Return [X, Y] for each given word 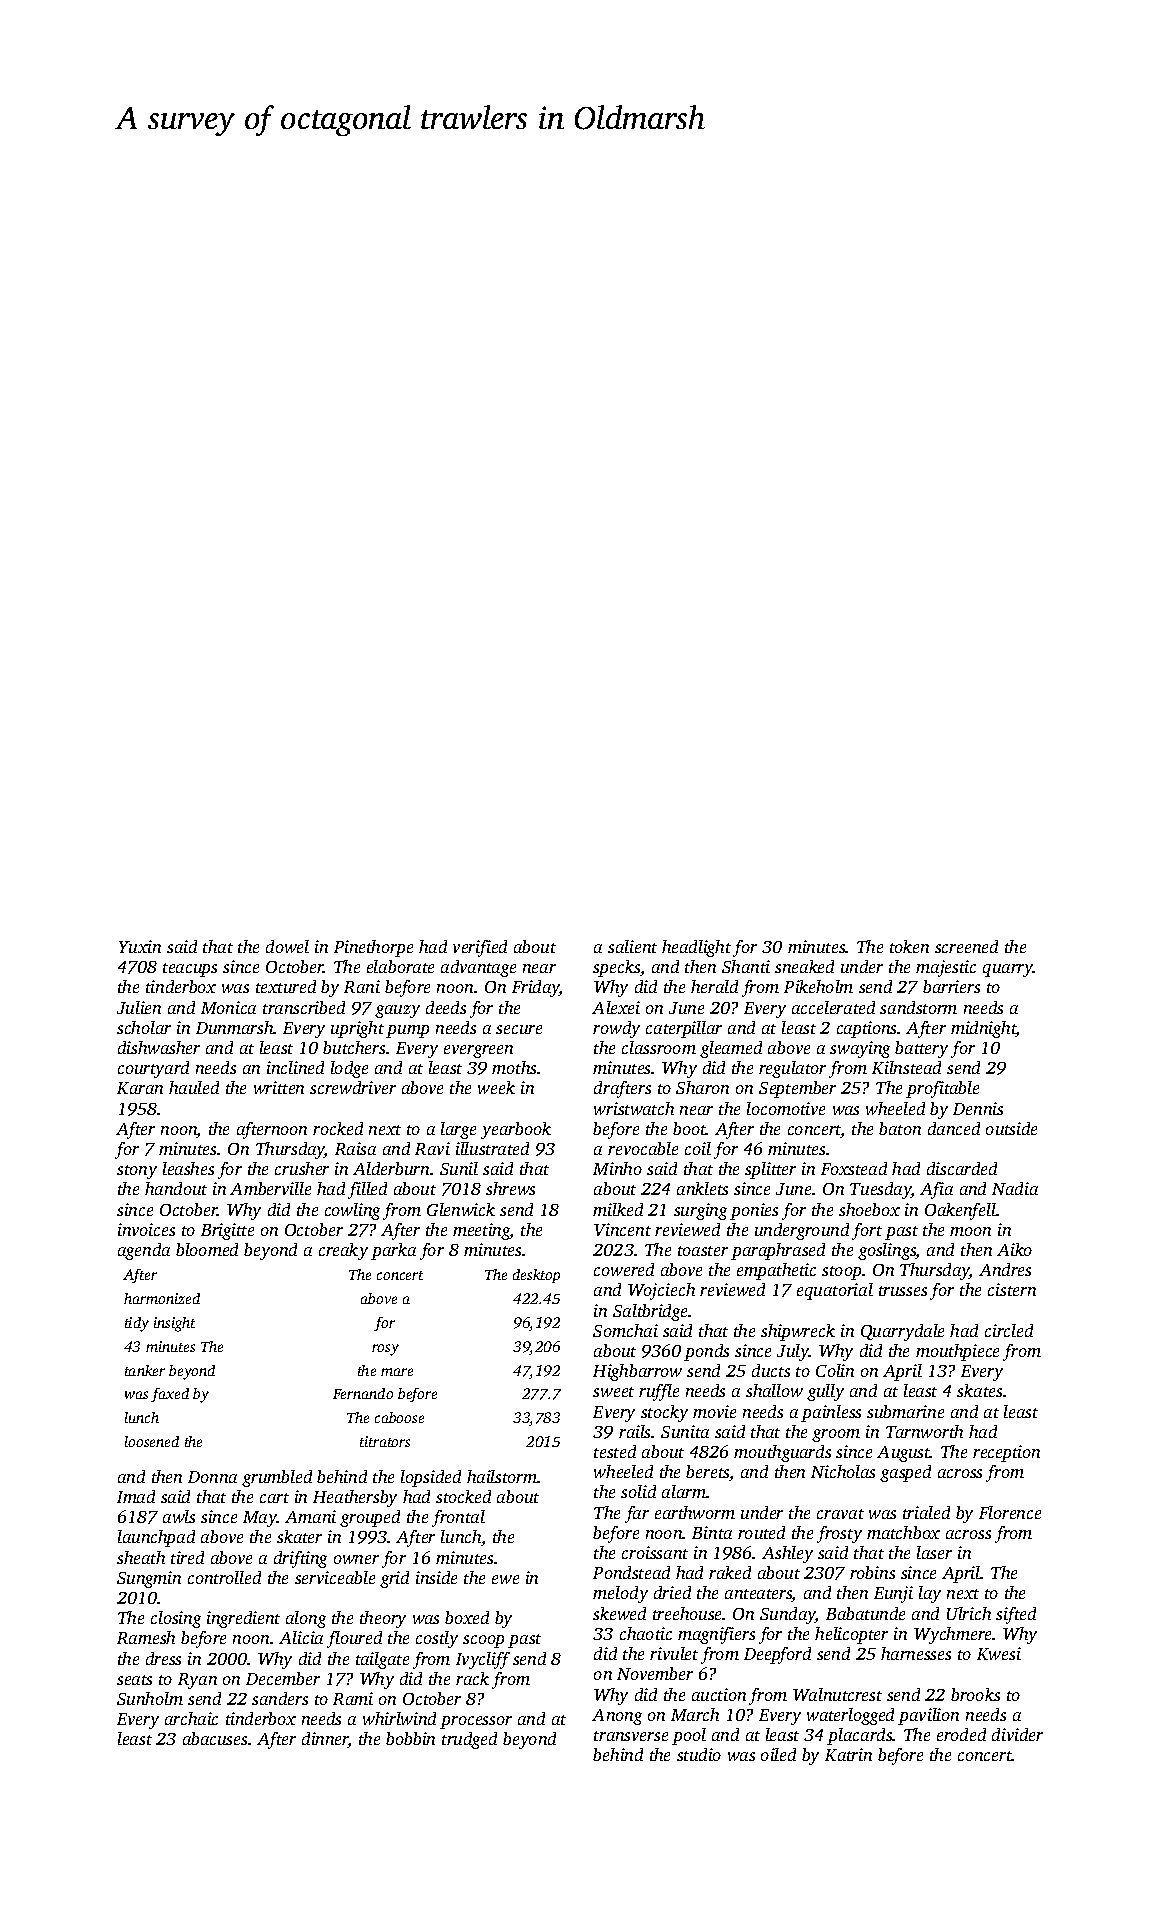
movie [714, 1411]
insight [174, 1324]
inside [436, 1577]
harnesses [916, 1653]
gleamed [731, 1049]
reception [1006, 1453]
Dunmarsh [235, 1027]
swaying [860, 1049]
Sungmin [149, 1579]
